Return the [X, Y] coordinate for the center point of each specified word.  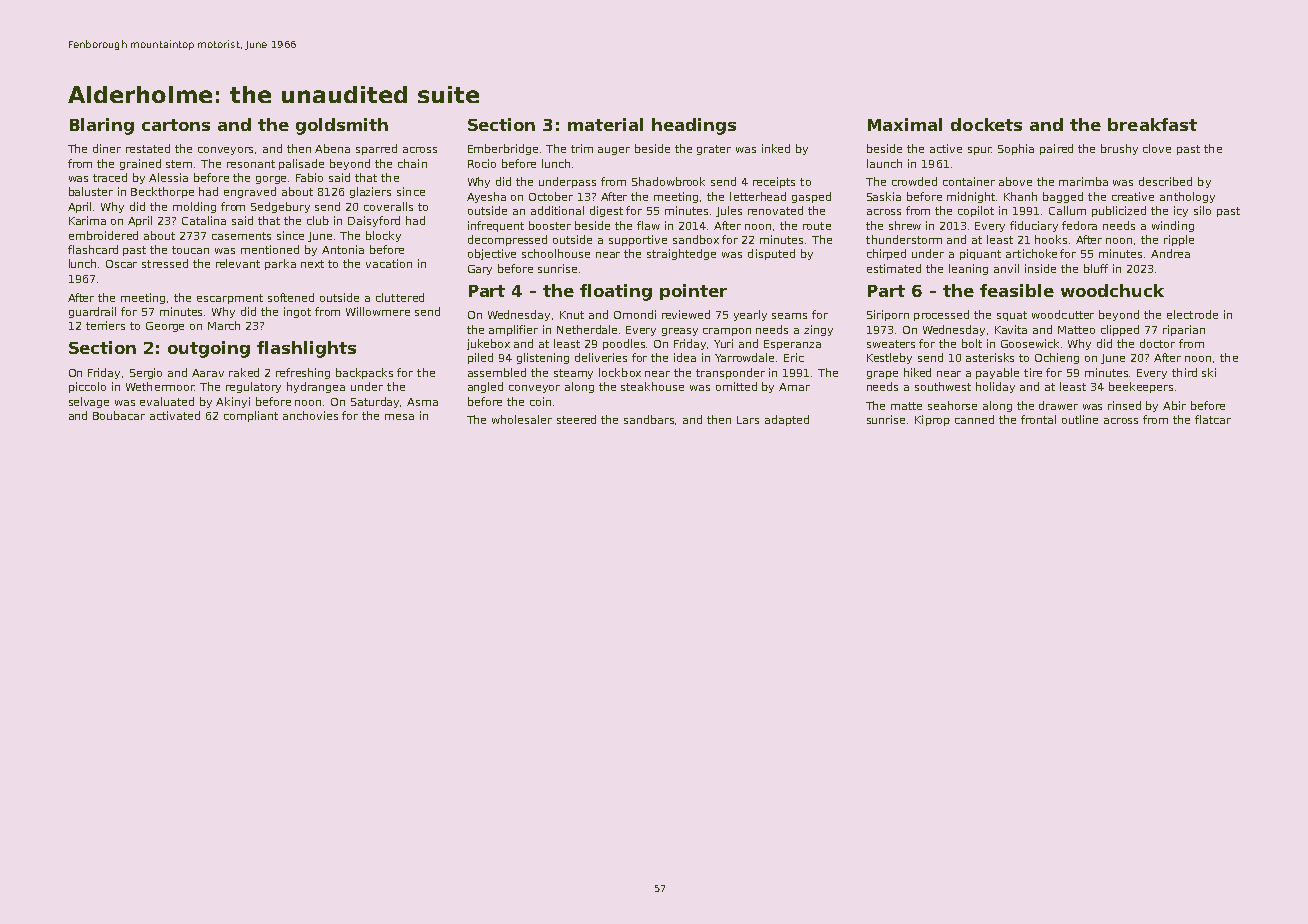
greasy [680, 332]
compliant [251, 416]
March [224, 325]
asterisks [990, 357]
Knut [572, 315]
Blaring [102, 126]
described [1165, 181]
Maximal [905, 124]
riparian [1184, 330]
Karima [87, 220]
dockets [986, 124]
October [551, 196]
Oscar [121, 264]
